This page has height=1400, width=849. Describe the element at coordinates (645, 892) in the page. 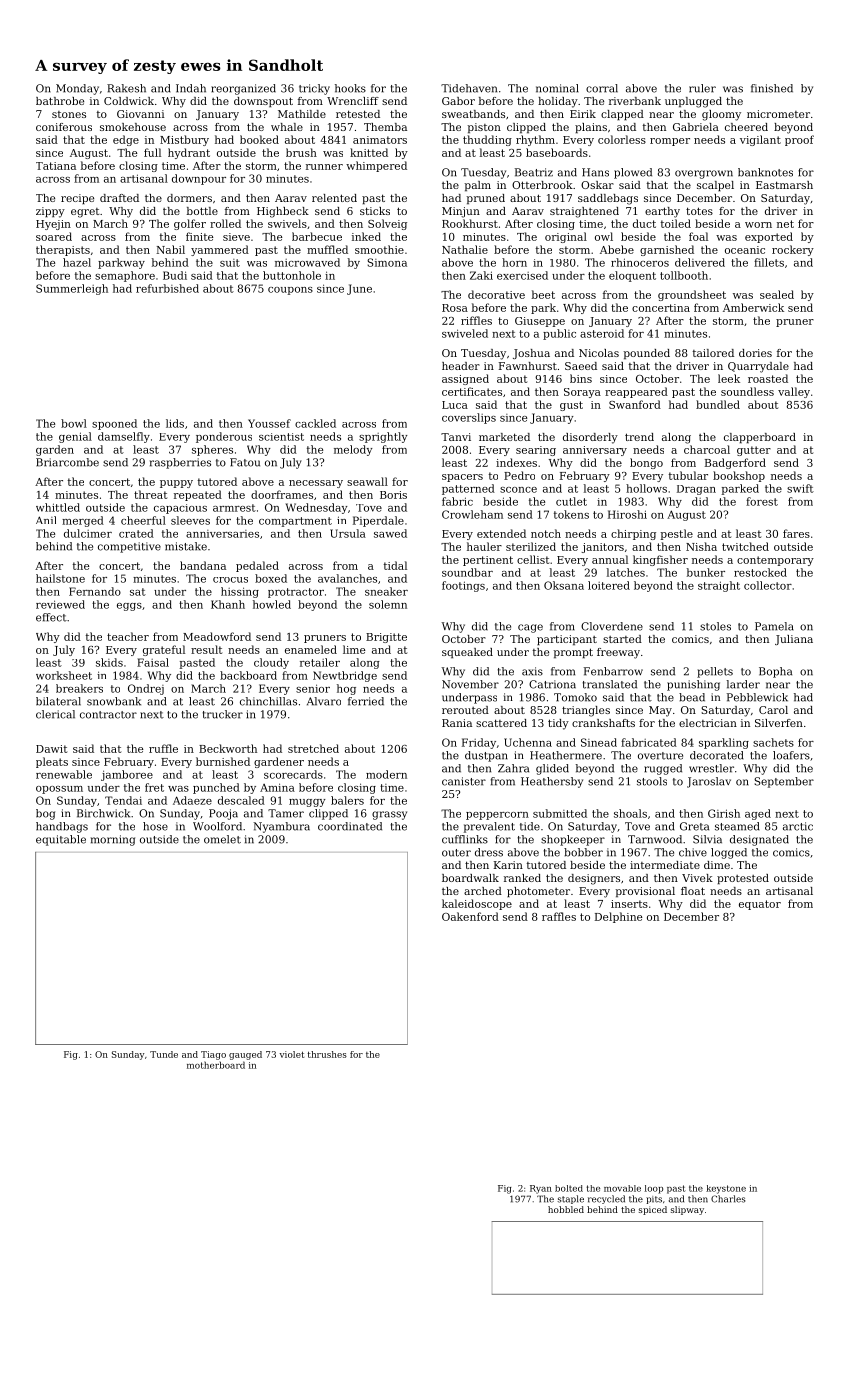

I see `provisional` at that location.
